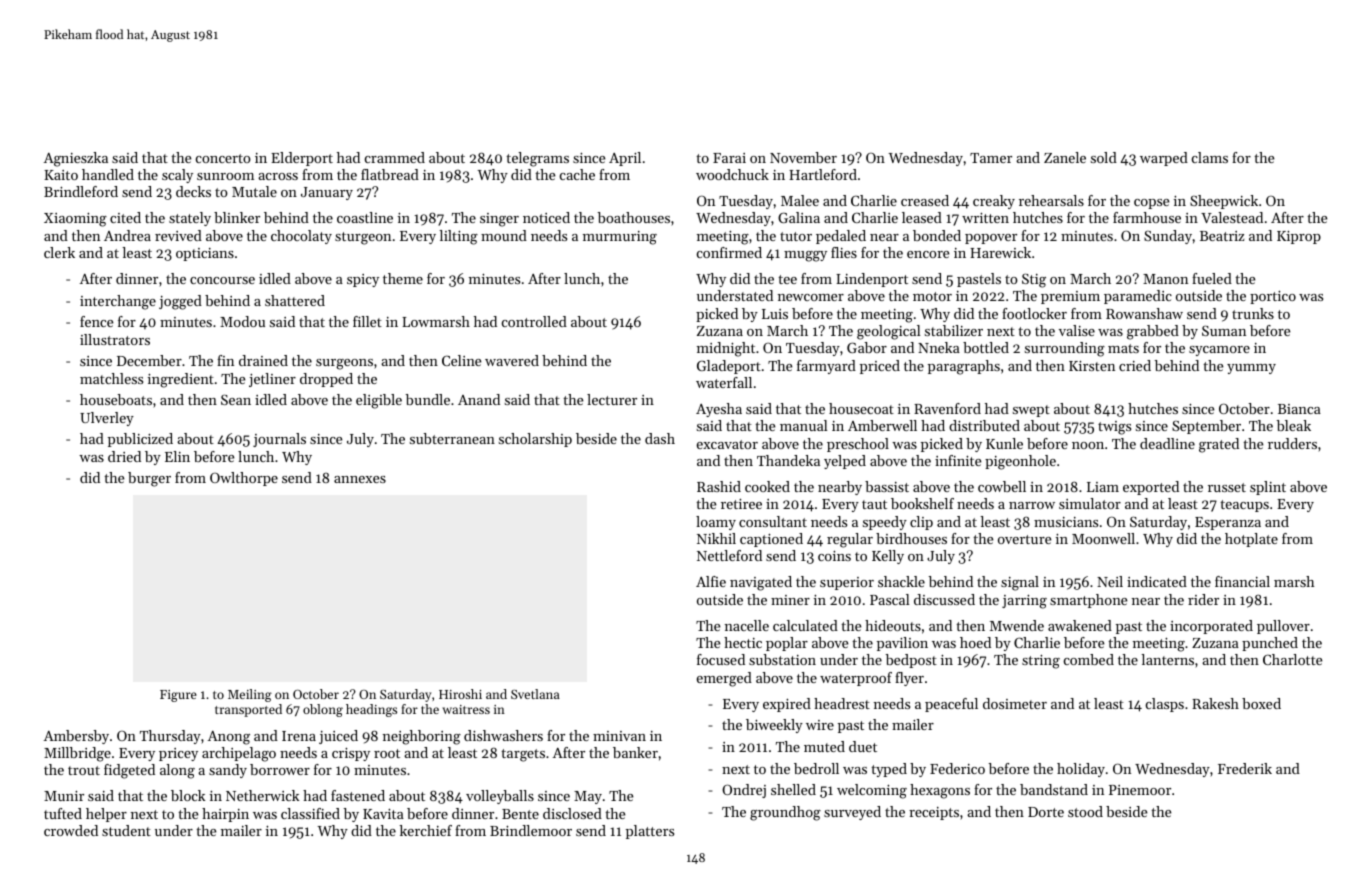 The width and height of the screenshot is (1372, 887). Describe the element at coordinates (1292, 659) in the screenshot. I see `Charlotte` at that location.
